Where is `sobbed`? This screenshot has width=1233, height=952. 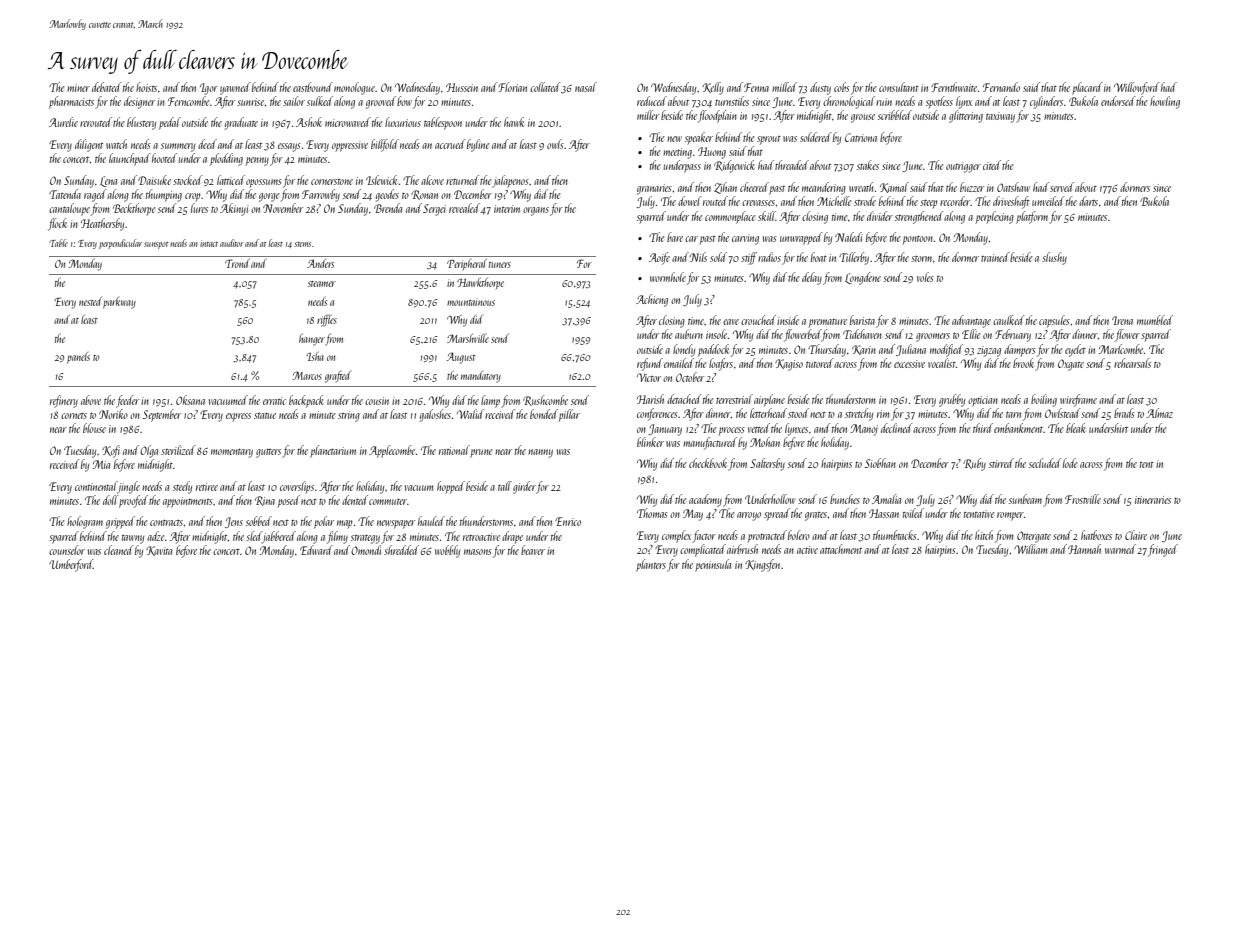
sobbed is located at coordinates (259, 521).
